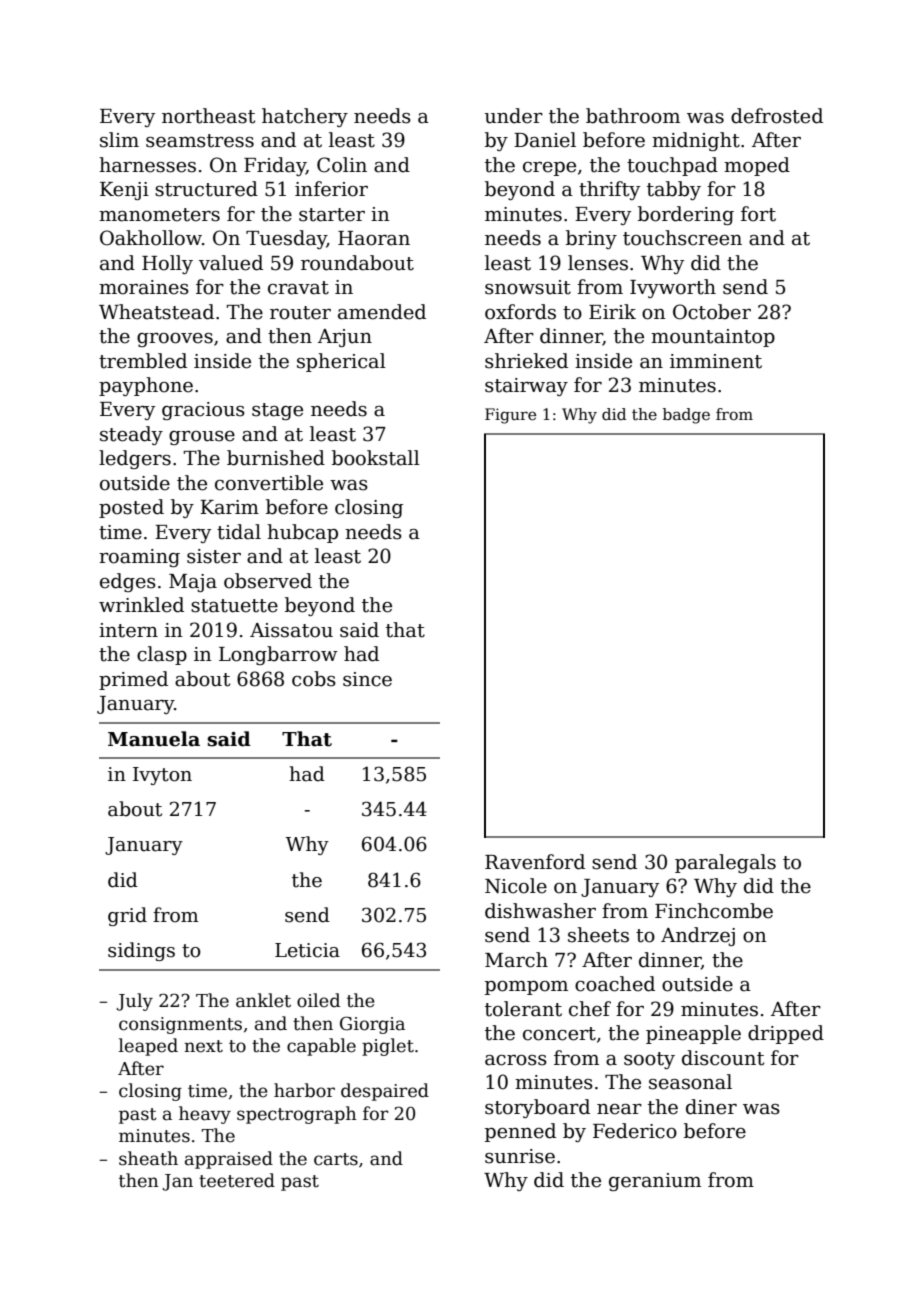 The width and height of the screenshot is (924, 1311). What do you see at coordinates (713, 338) in the screenshot?
I see `mountaintop` at bounding box center [713, 338].
